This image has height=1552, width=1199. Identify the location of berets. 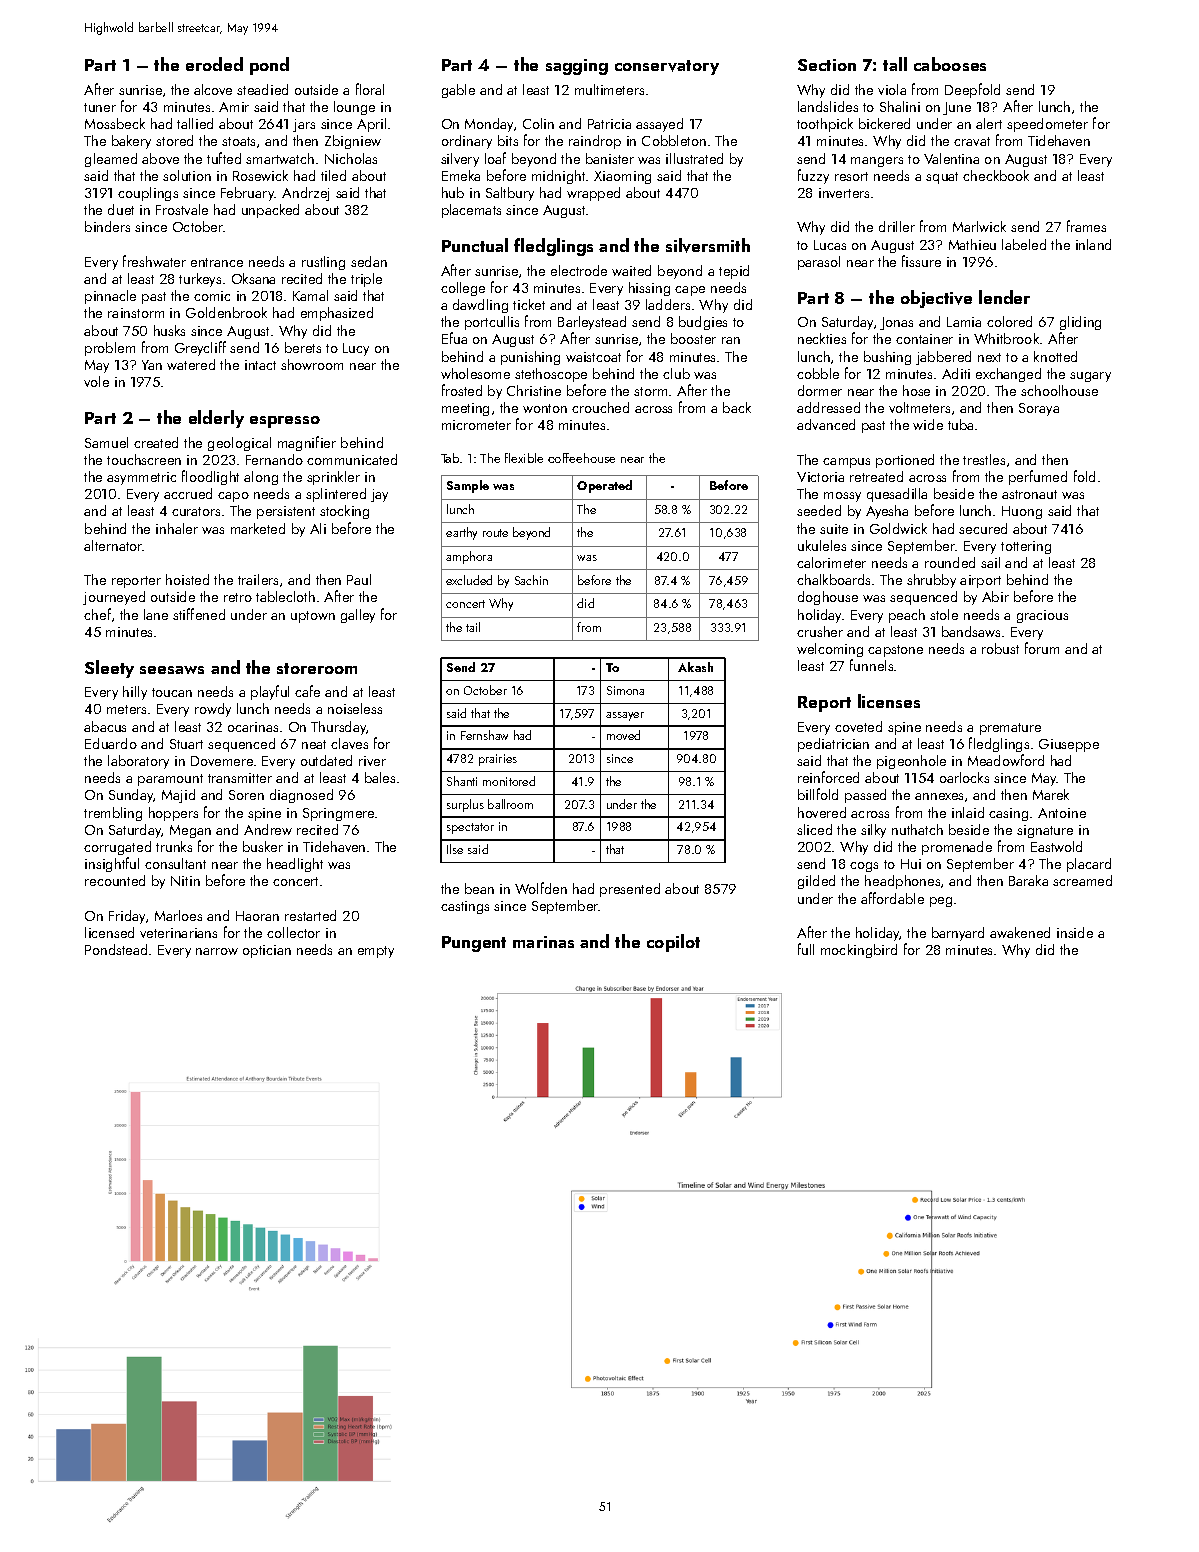
(303, 347).
